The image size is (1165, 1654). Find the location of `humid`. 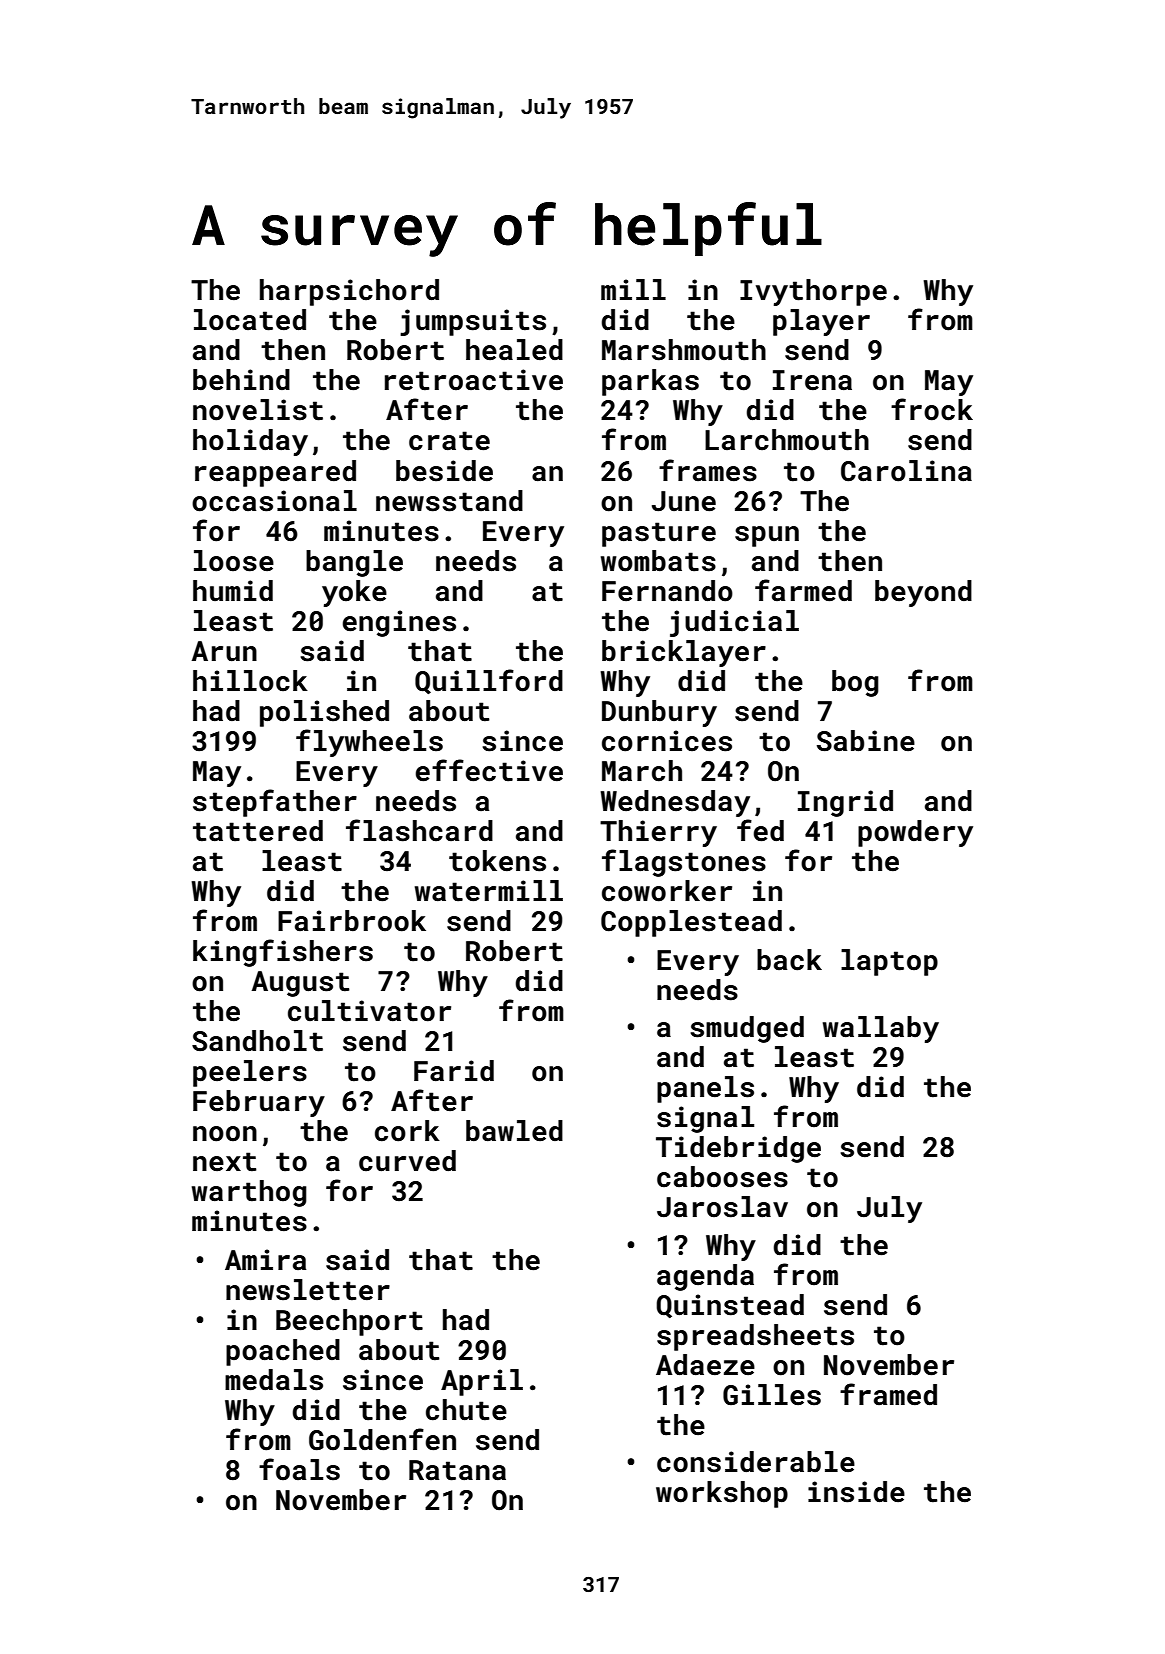

humid is located at coordinates (233, 591).
